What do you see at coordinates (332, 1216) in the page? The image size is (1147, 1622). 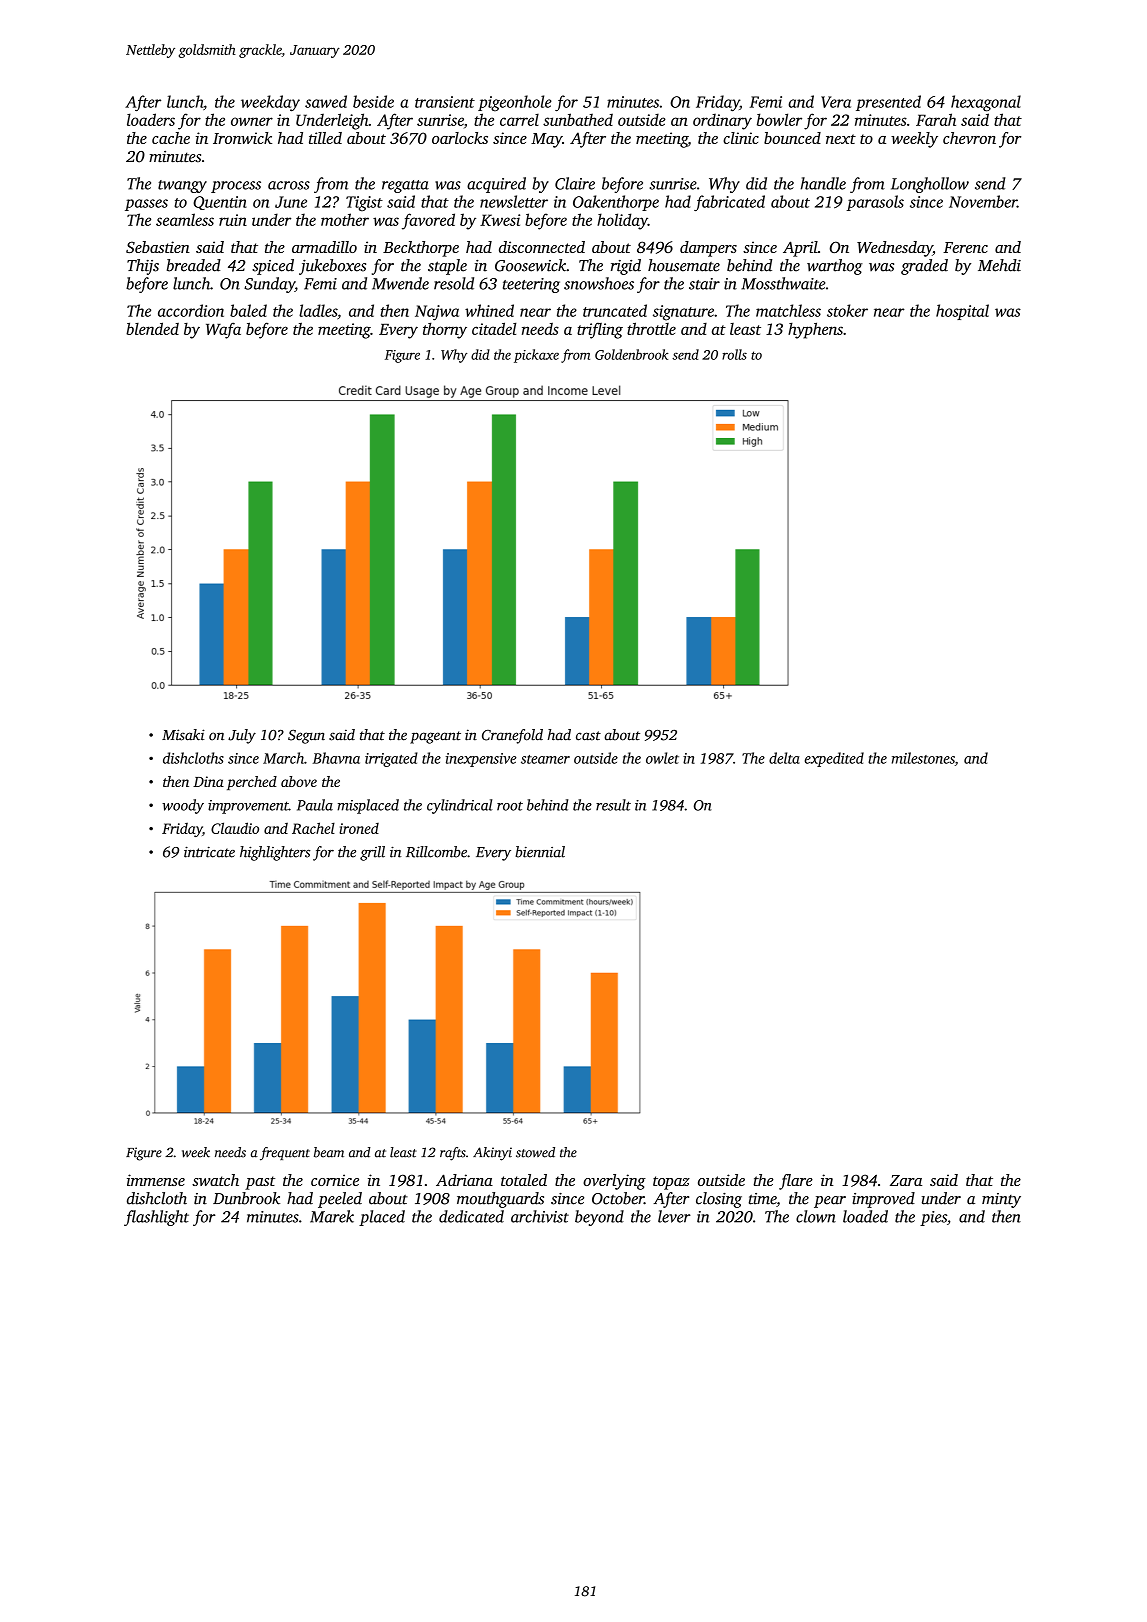 I see `Marek` at bounding box center [332, 1216].
